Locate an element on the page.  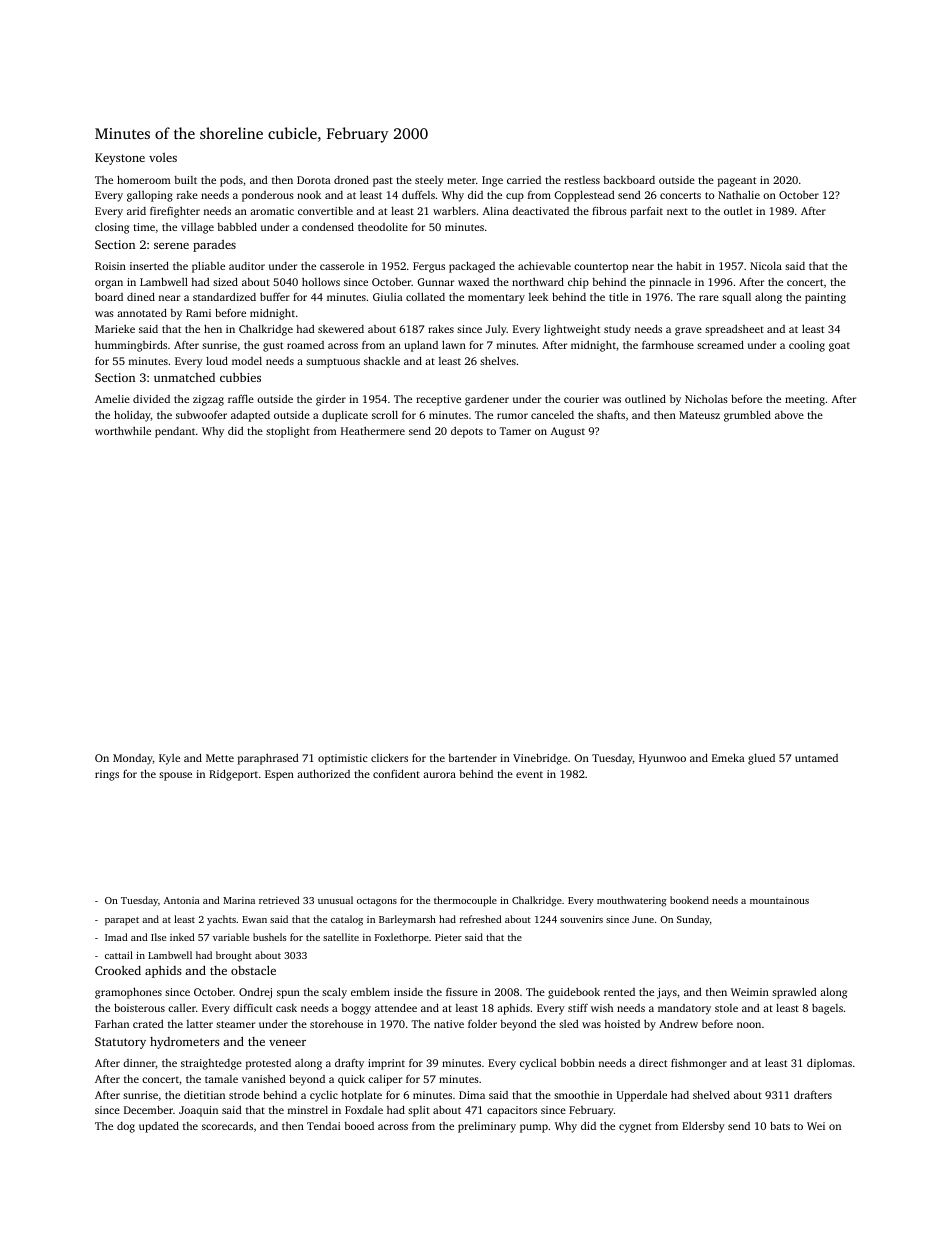
event is located at coordinates (529, 774).
